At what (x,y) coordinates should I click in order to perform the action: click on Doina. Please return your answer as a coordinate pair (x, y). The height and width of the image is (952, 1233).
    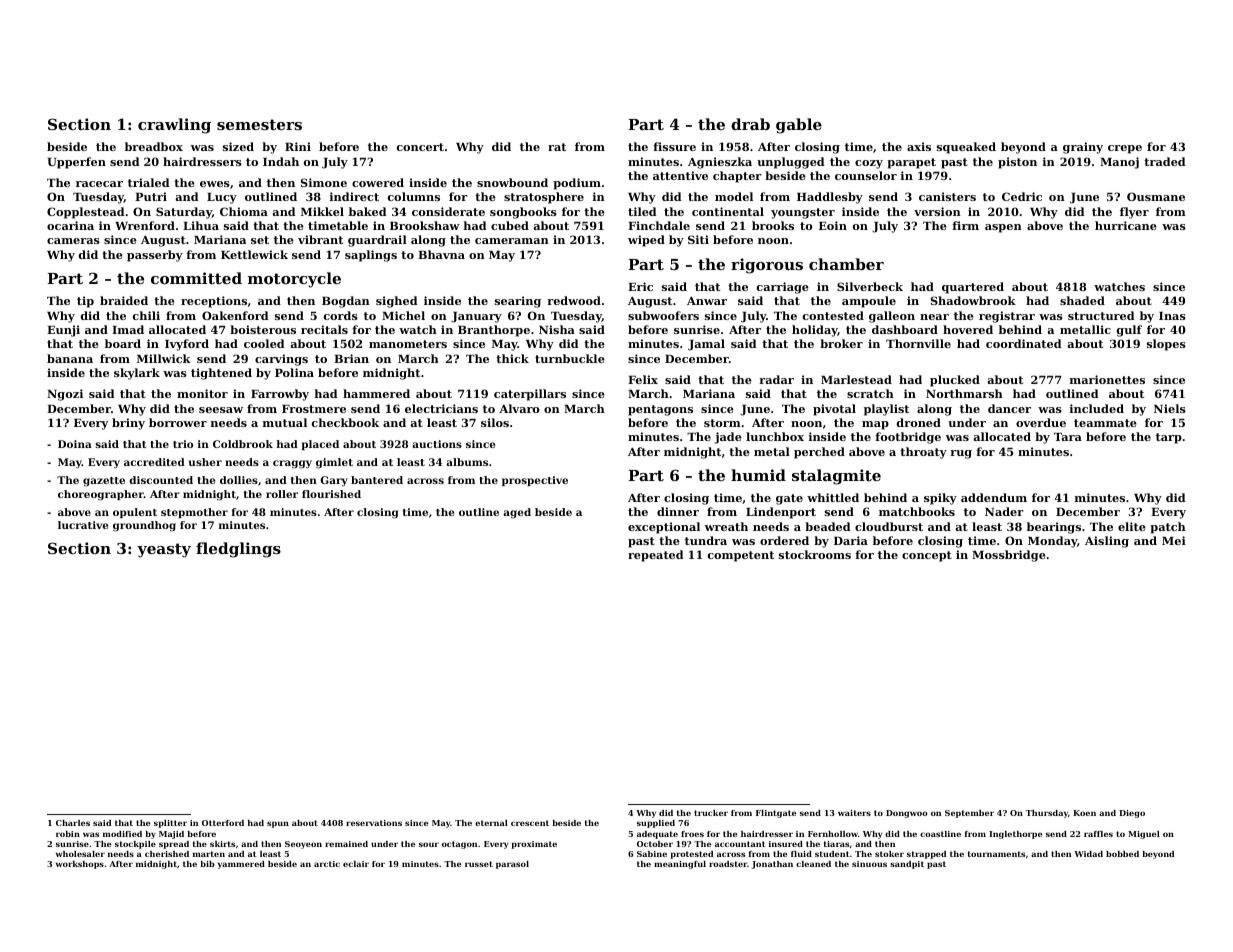
    Looking at the image, I should click on (75, 444).
